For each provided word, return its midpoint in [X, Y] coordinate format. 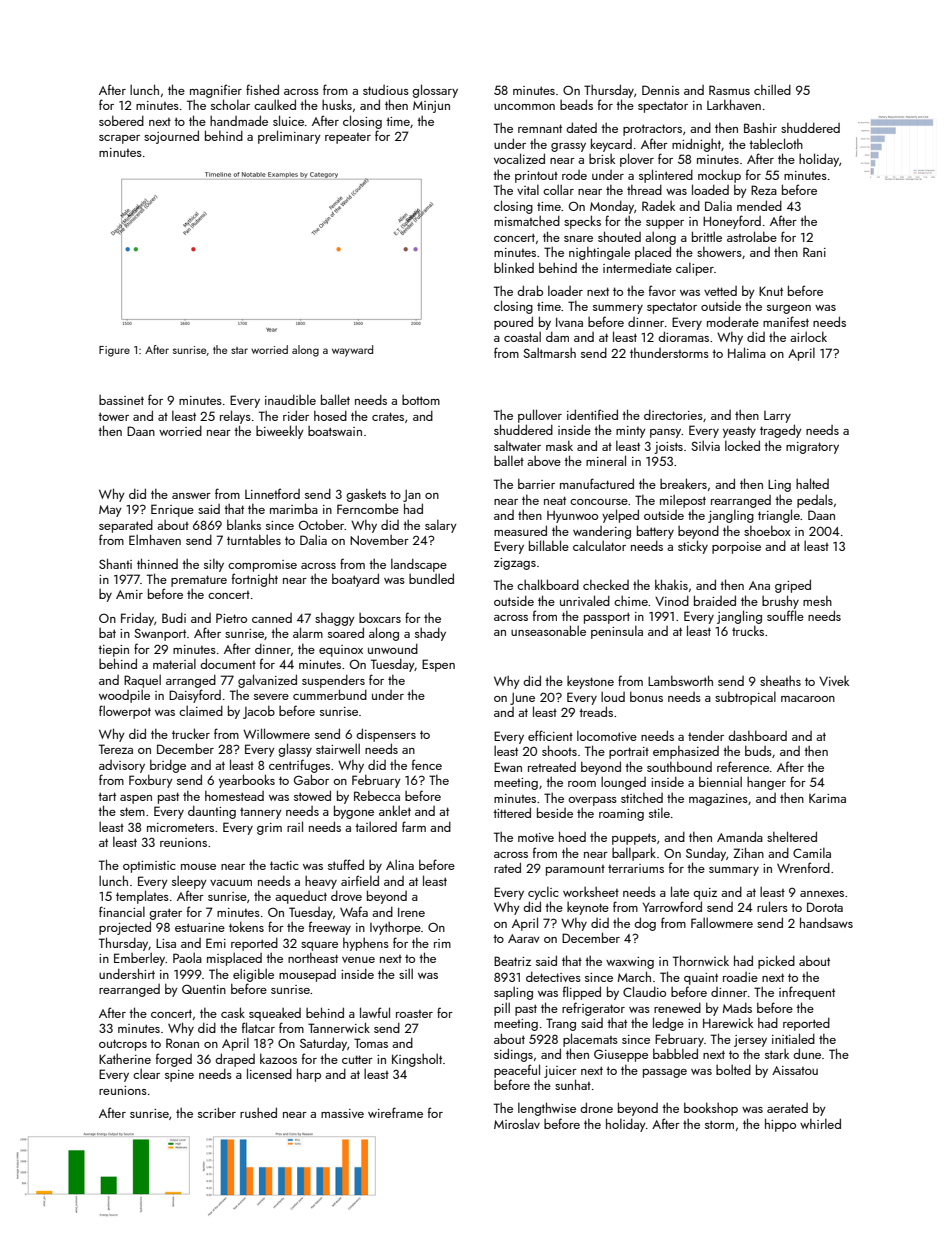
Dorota [825, 907]
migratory [812, 448]
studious [386, 90]
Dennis [661, 90]
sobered [121, 121]
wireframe [395, 1112]
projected [125, 928]
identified [592, 414]
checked [606, 584]
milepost [683, 501]
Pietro [231, 618]
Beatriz [512, 961]
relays [235, 417]
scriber [217, 1112]
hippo [780, 1125]
